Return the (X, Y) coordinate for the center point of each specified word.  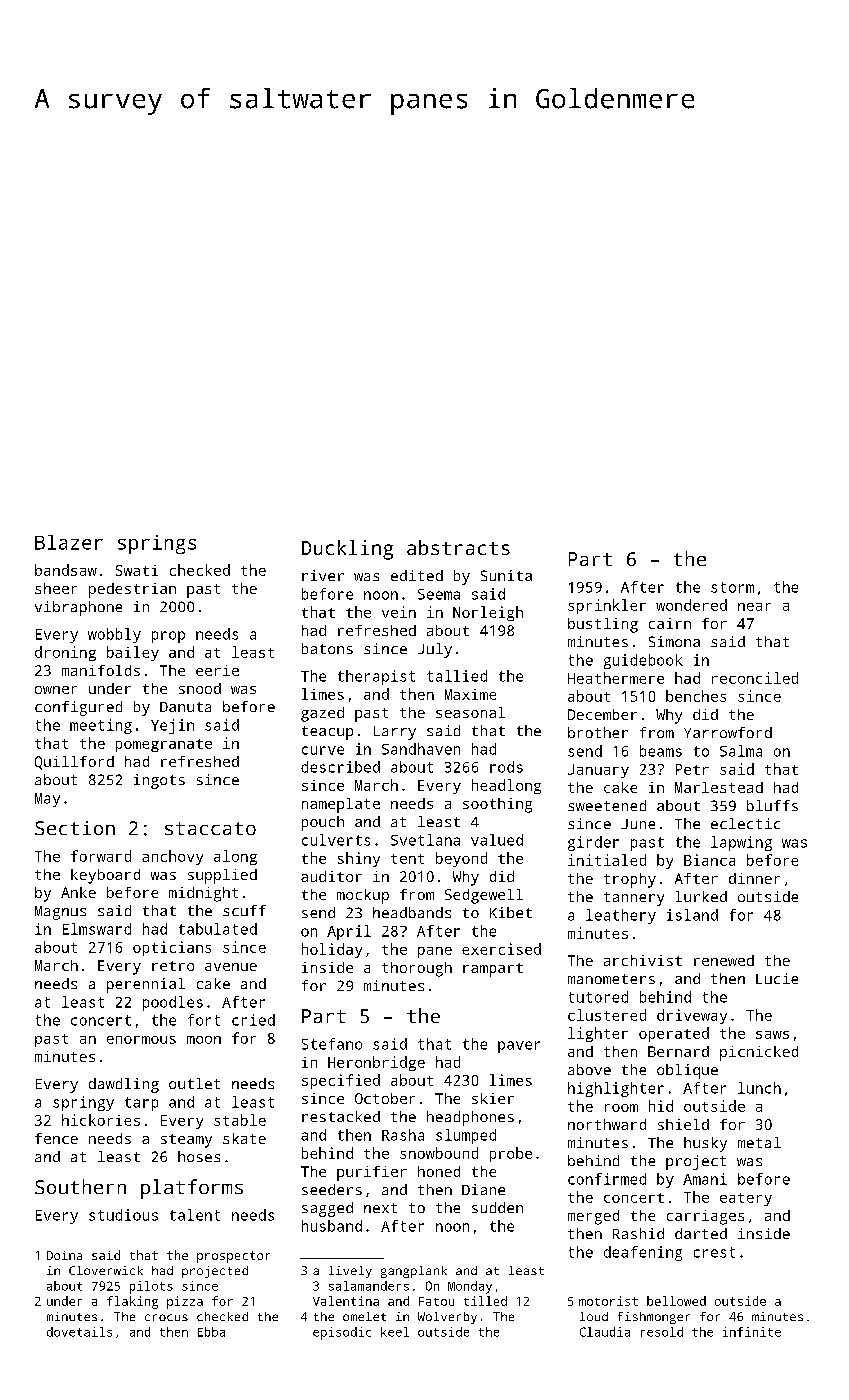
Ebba (211, 1332)
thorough (417, 969)
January (598, 771)
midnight (203, 894)
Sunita (506, 575)
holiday (332, 950)
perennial (146, 985)
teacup (327, 733)
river (323, 575)
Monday (470, 1287)
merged (593, 1217)
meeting (101, 726)
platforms (192, 1189)
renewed (724, 960)
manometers (611, 979)
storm (732, 587)
